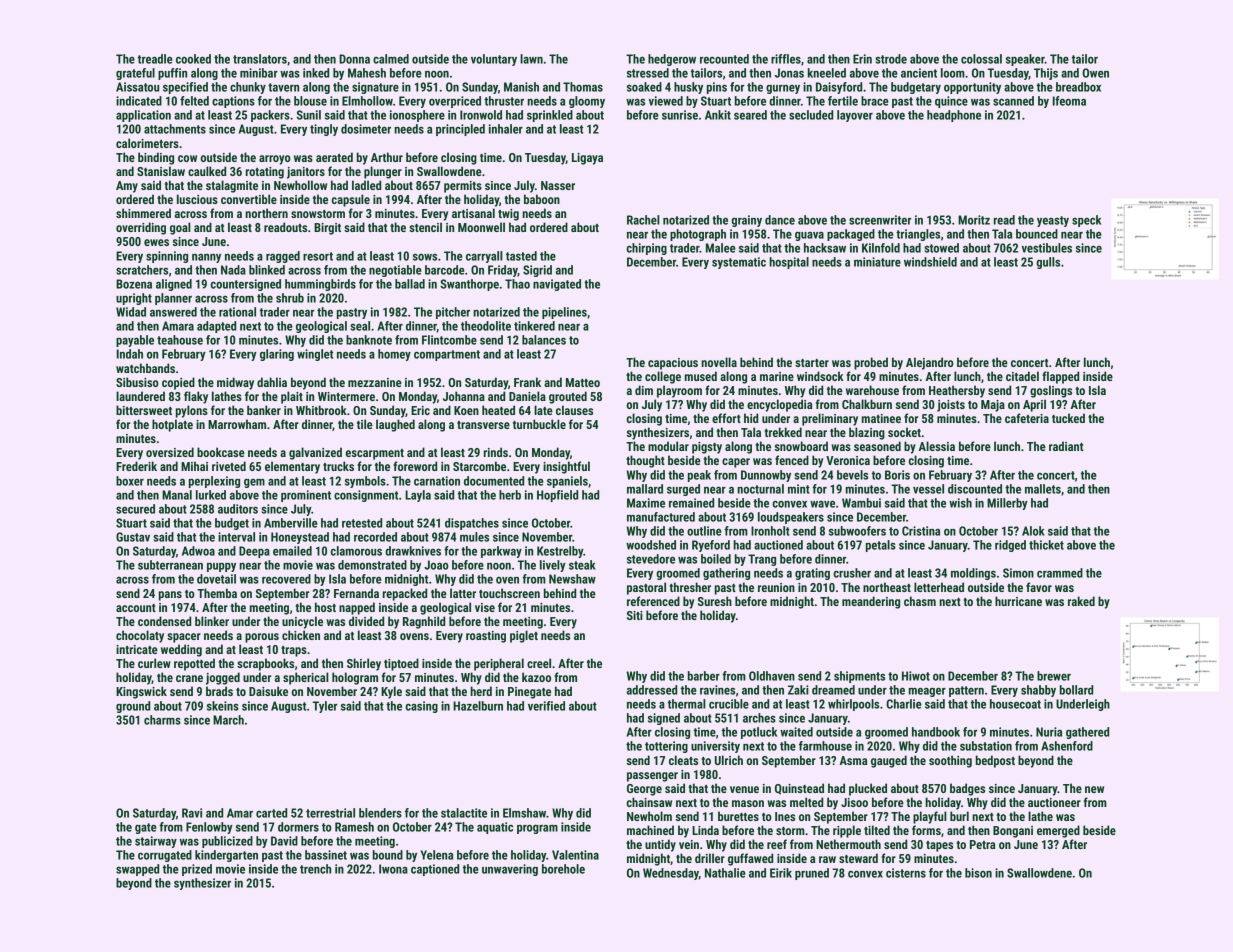 This image has width=1233, height=952. What do you see at coordinates (275, 160) in the image?
I see `arroyo` at bounding box center [275, 160].
